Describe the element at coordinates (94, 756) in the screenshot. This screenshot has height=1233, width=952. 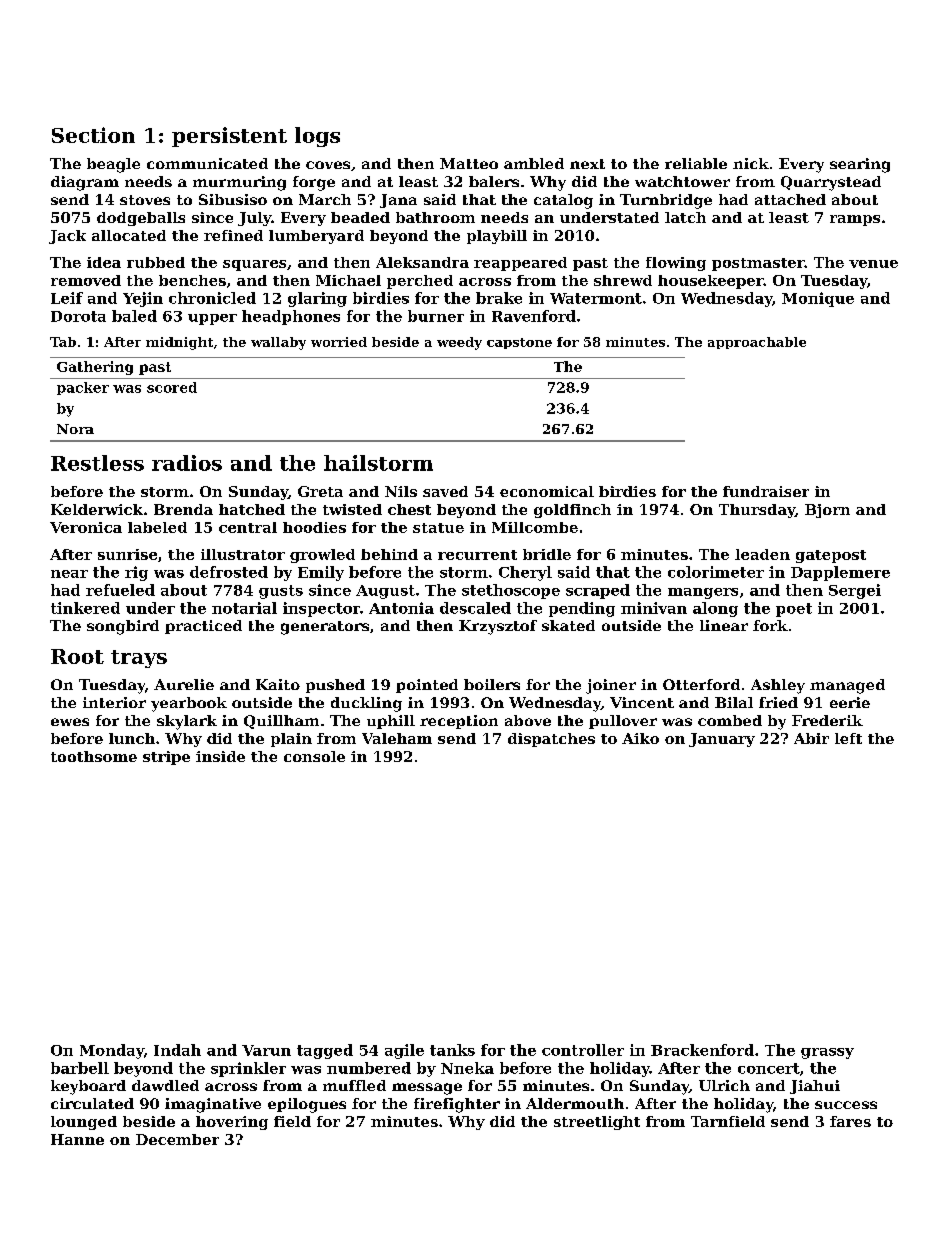
I see `toothsome` at that location.
